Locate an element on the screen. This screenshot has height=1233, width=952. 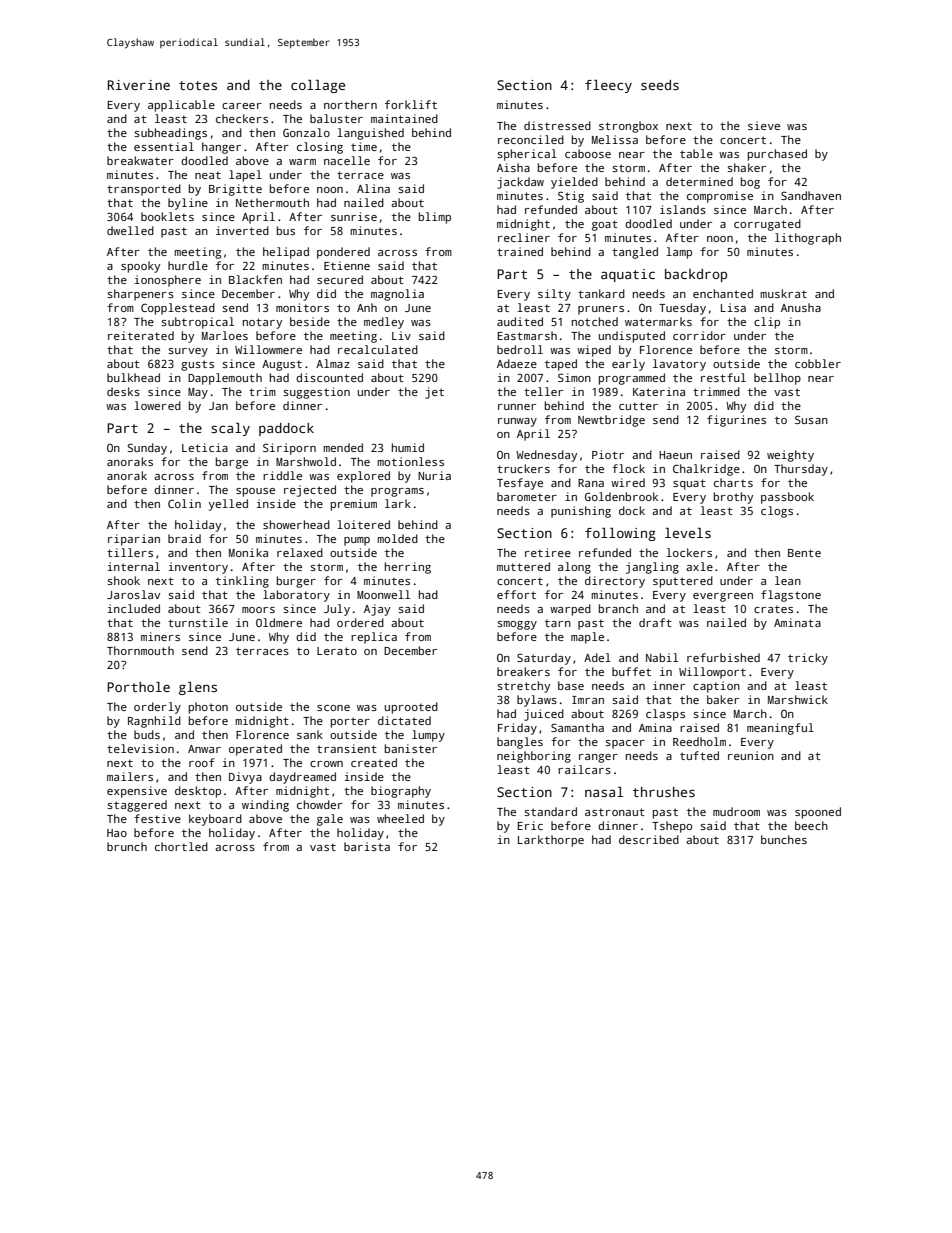
essential is located at coordinates (164, 146).
